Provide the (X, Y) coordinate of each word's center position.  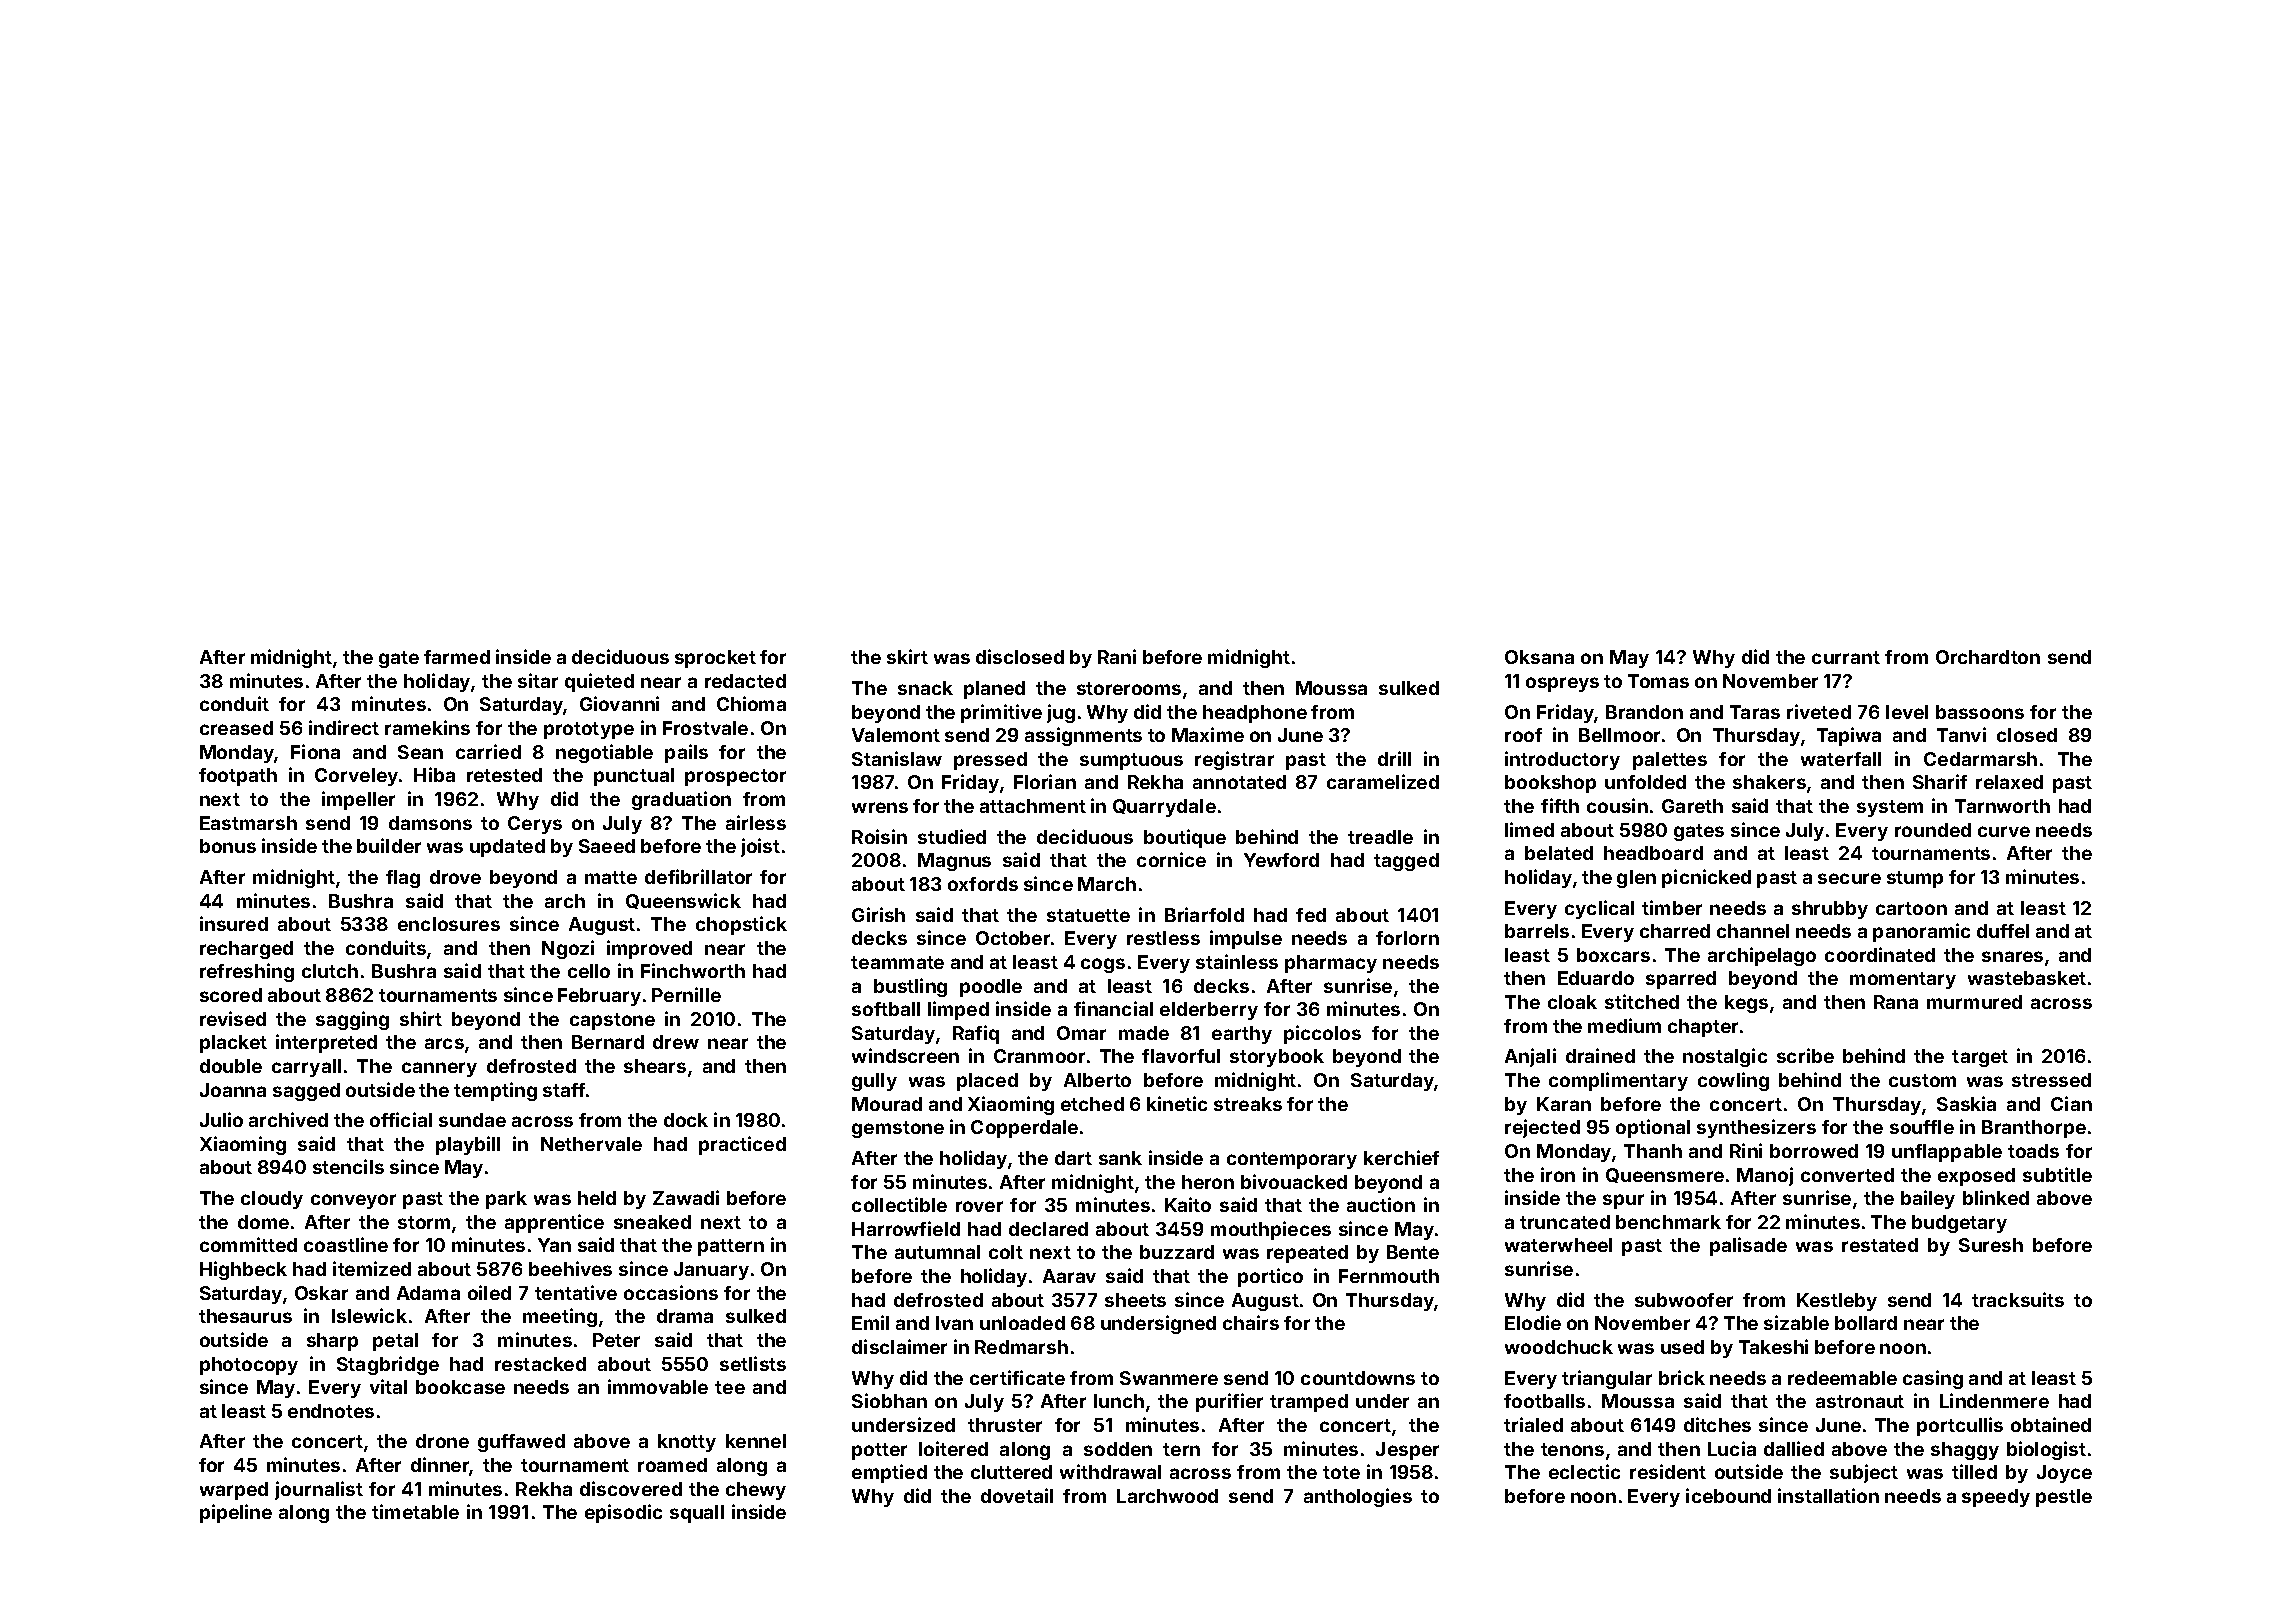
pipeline (236, 1513)
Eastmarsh (248, 823)
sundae (472, 1120)
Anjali (1530, 1057)
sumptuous (1131, 761)
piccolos (1322, 1034)
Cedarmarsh (1980, 759)
